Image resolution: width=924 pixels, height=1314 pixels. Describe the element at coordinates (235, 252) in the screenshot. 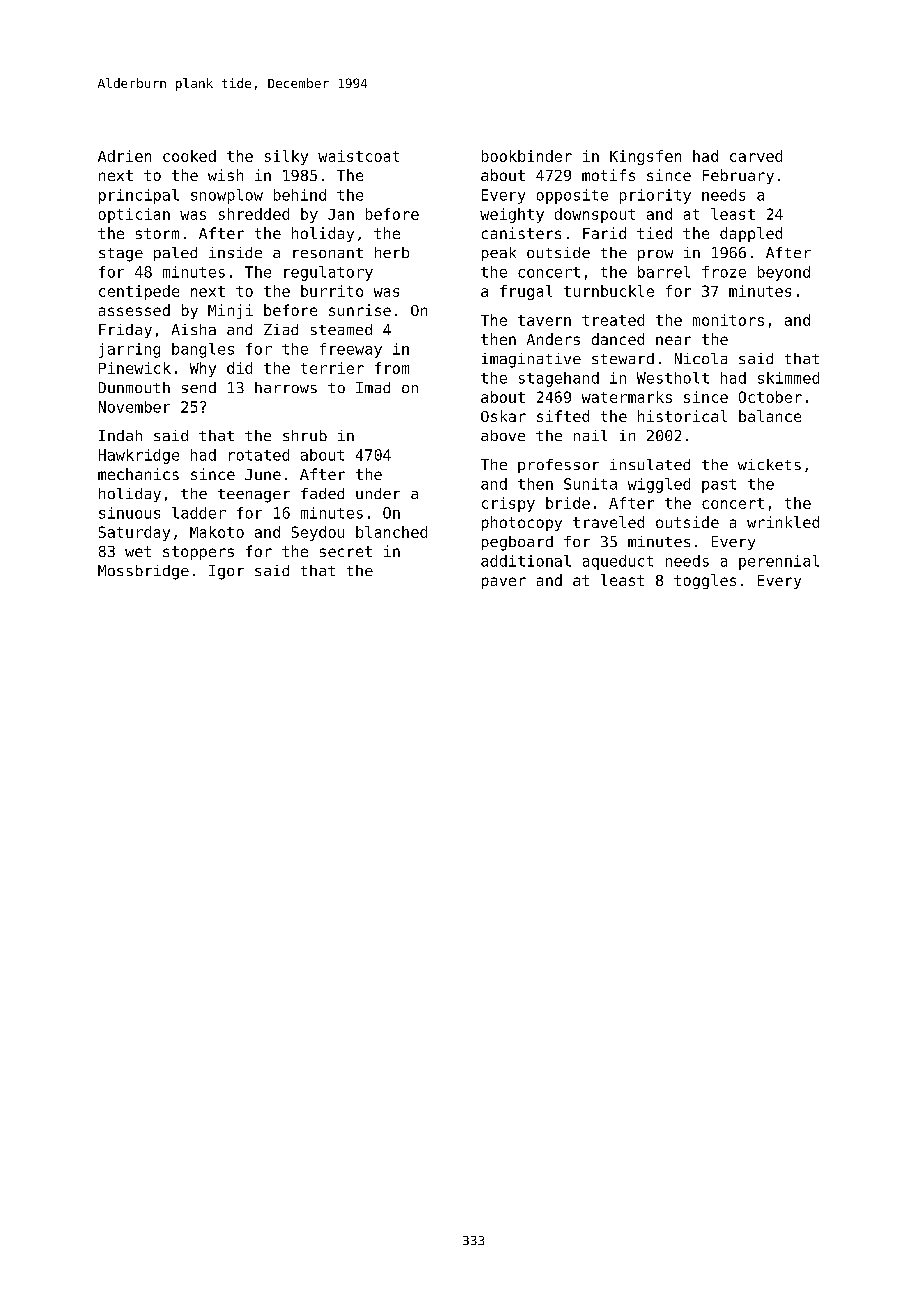

I see `inside` at that location.
